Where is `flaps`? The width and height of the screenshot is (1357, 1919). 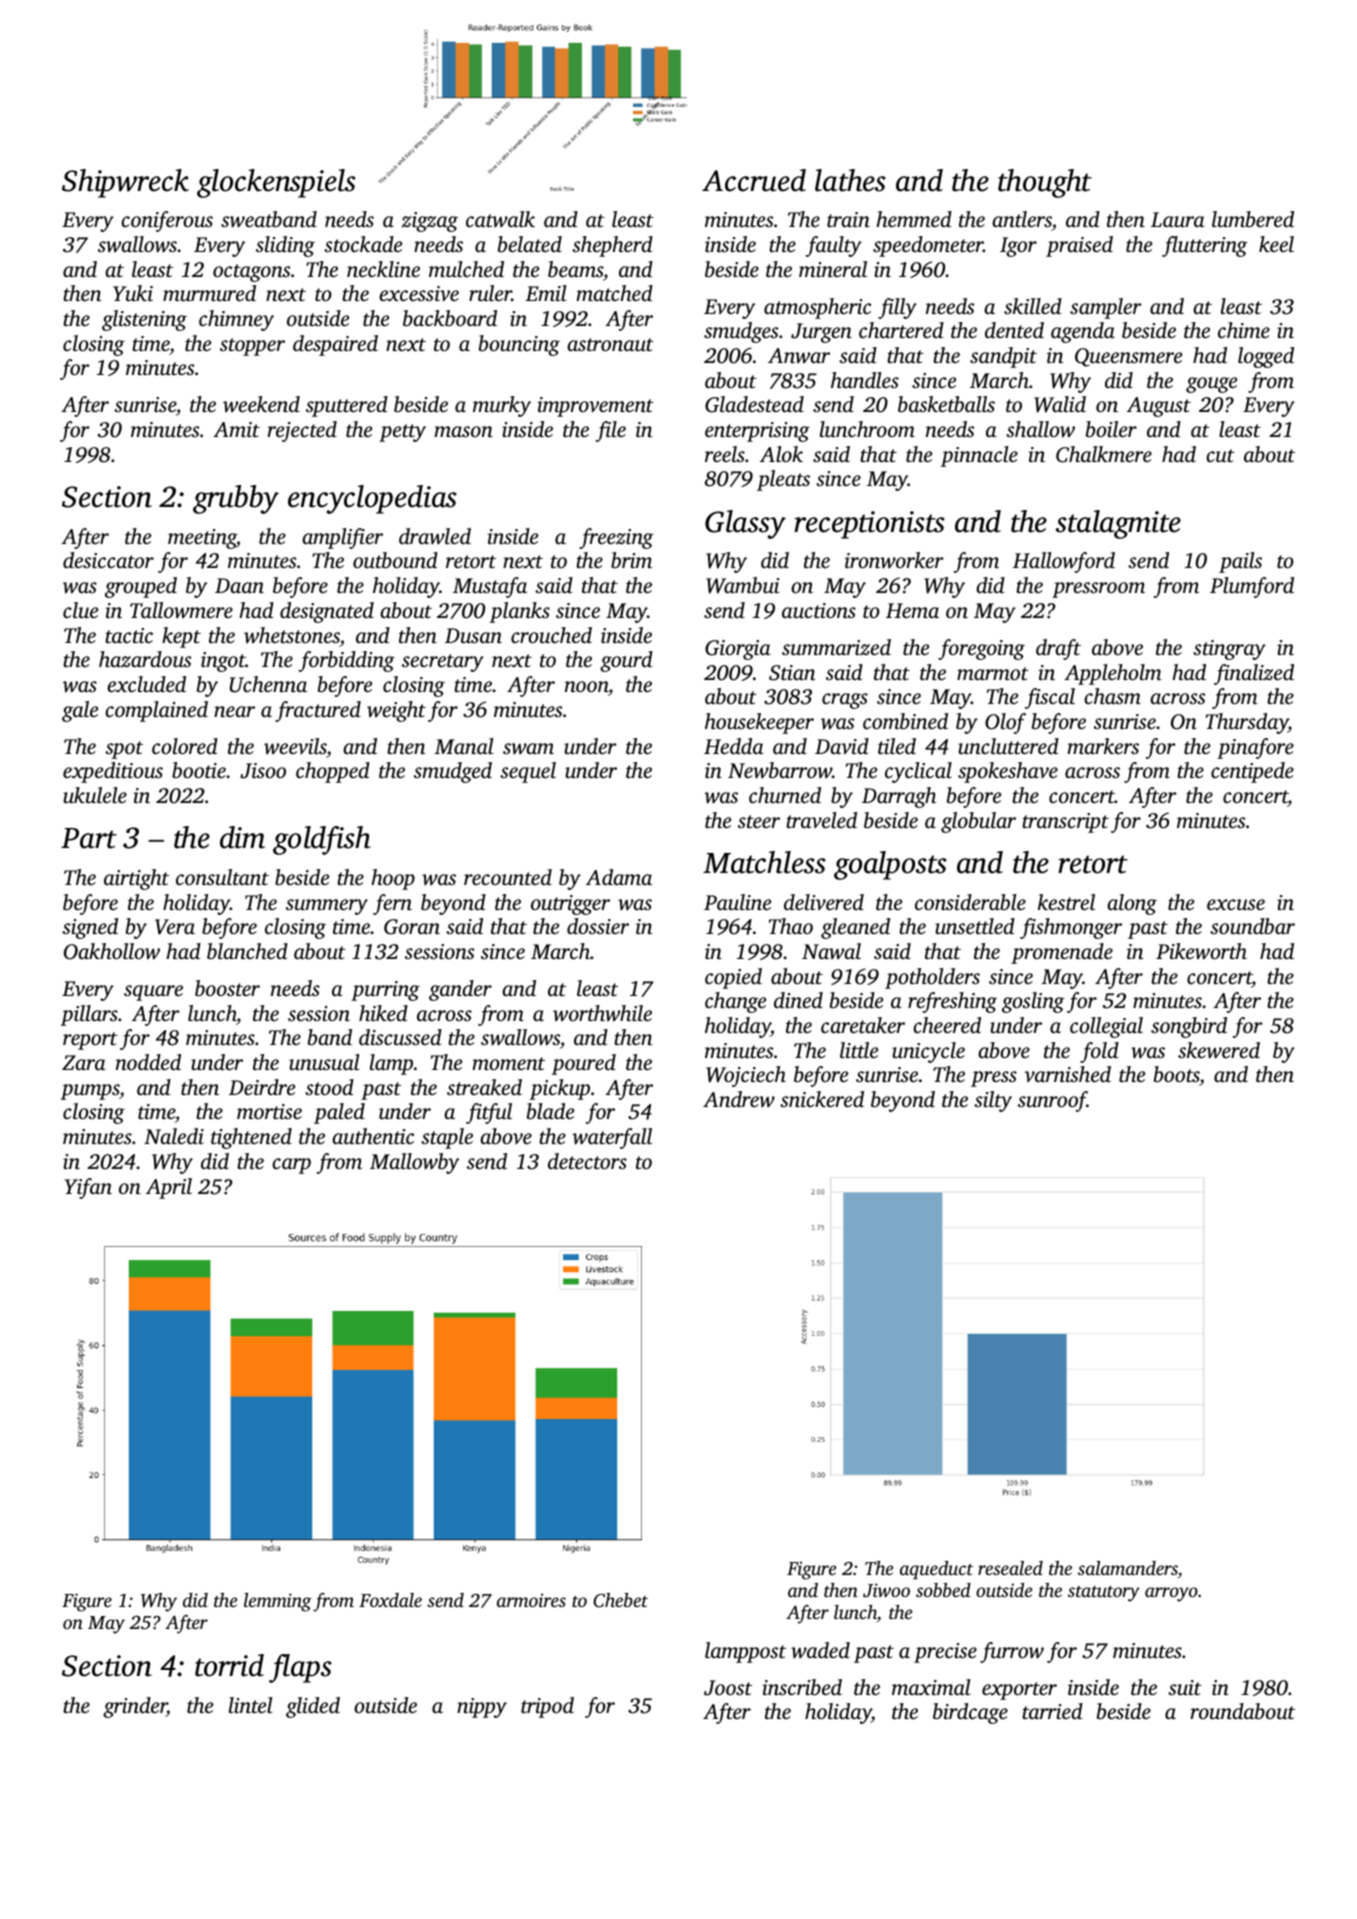 flaps is located at coordinates (300, 1668).
